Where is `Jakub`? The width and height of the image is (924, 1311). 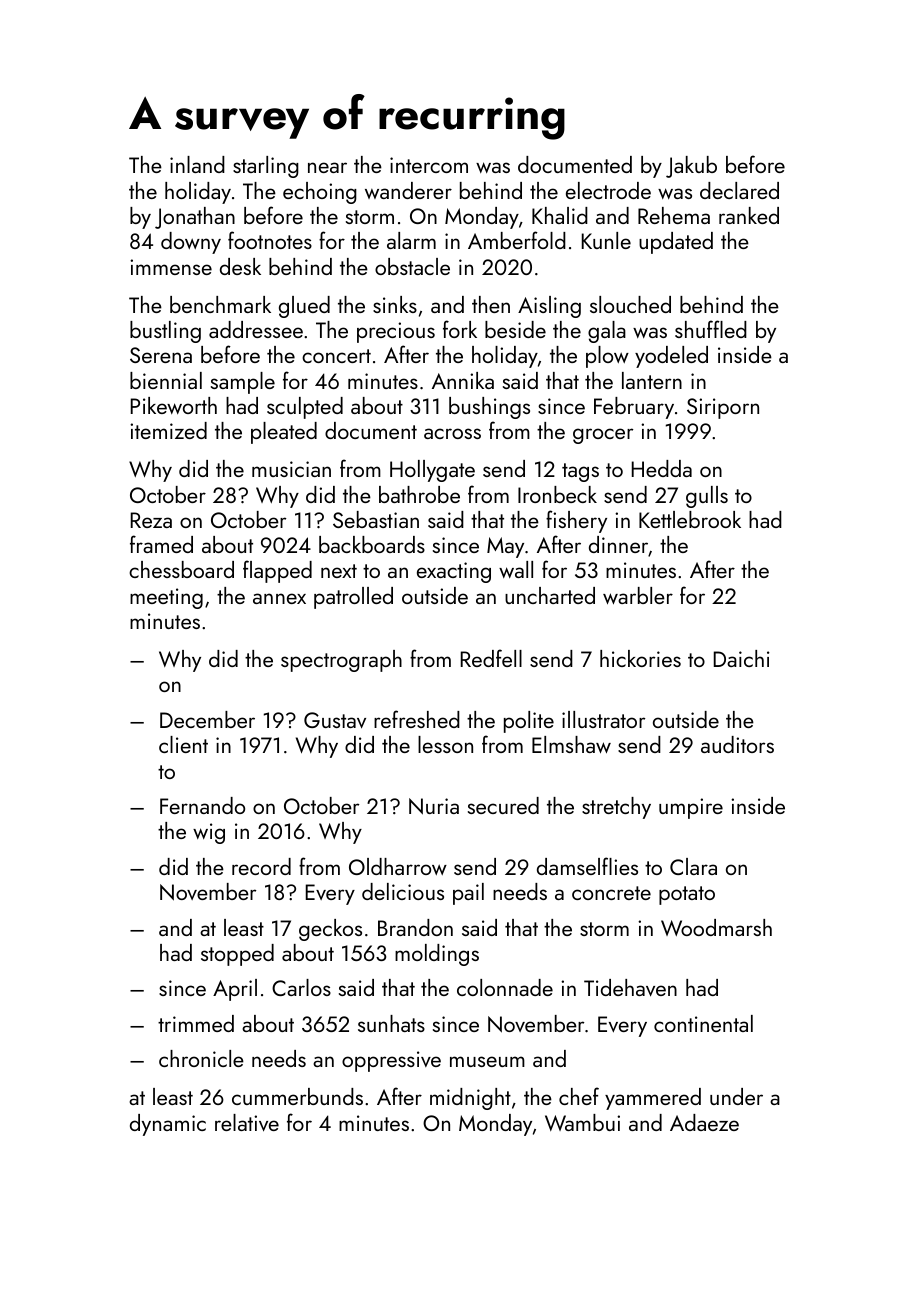
Jakub is located at coordinates (691, 167).
